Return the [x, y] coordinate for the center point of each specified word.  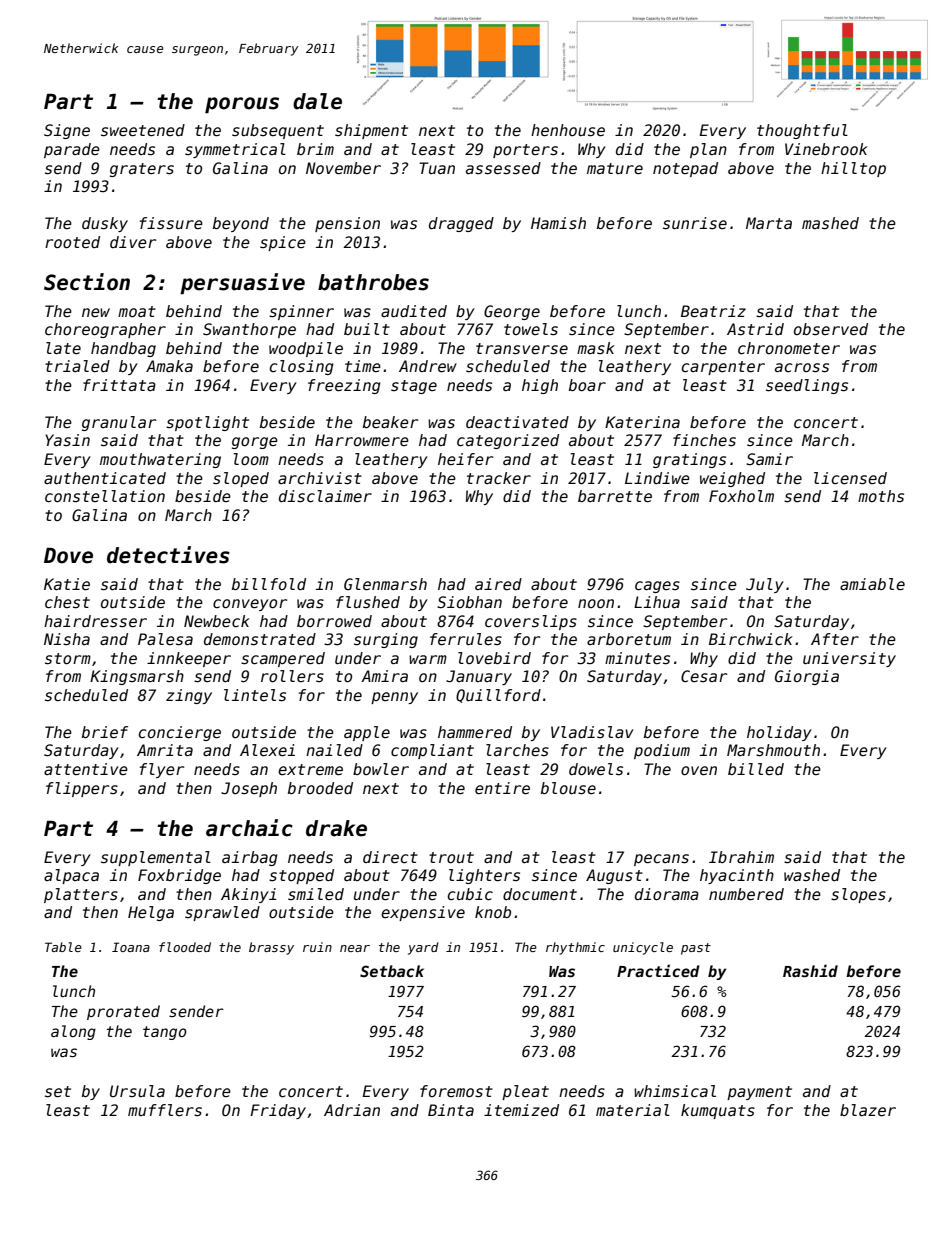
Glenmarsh [385, 584]
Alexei [267, 750]
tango [165, 1033]
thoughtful [802, 131]
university [849, 659]
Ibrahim [741, 857]
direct [390, 857]
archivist [320, 478]
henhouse [568, 130]
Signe [67, 131]
